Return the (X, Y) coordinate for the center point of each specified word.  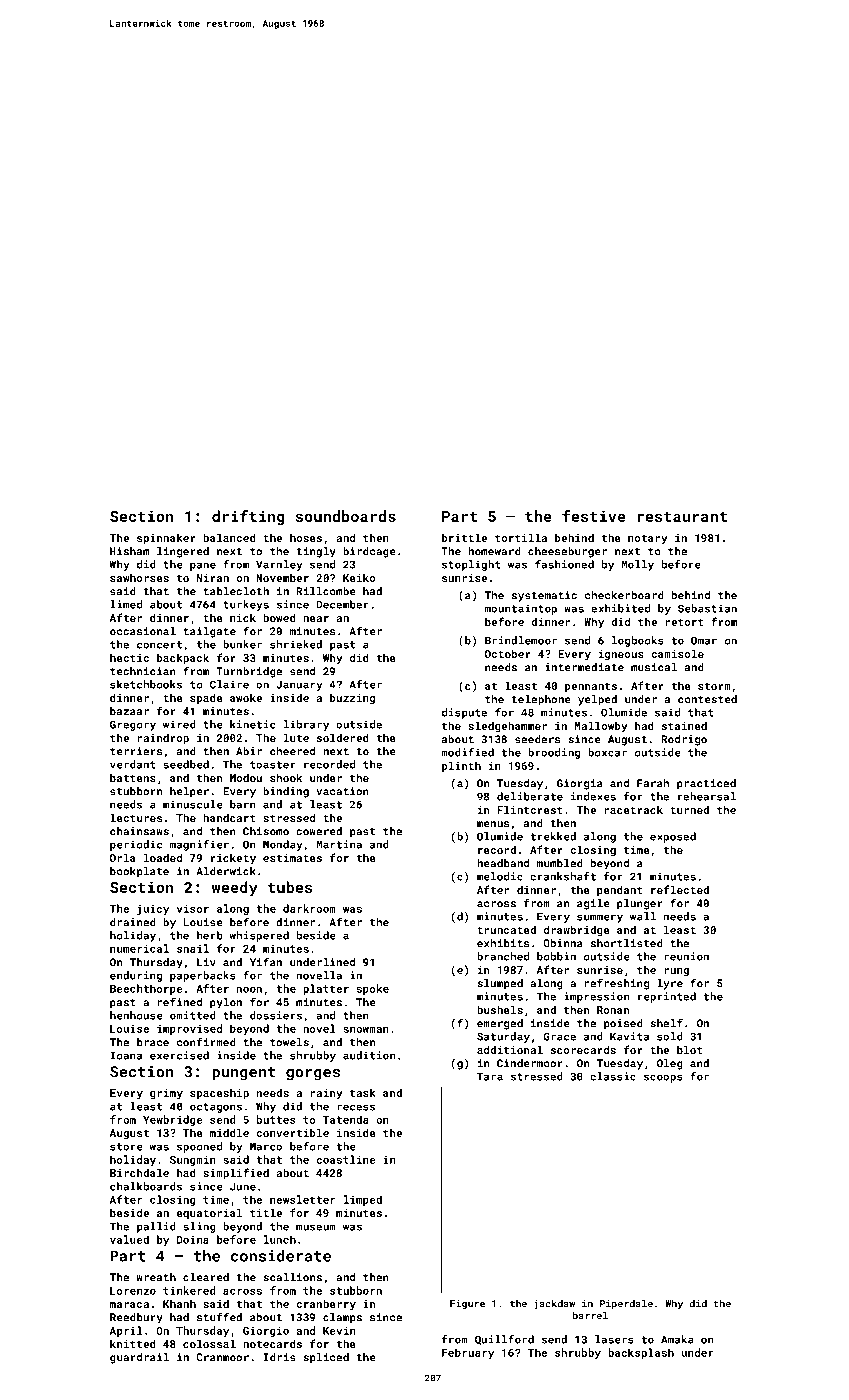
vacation (342, 791)
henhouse (136, 1015)
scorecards (583, 1049)
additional (510, 1049)
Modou (246, 777)
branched (503, 956)
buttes (276, 1119)
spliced (326, 1358)
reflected (680, 889)
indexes (593, 796)
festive (594, 516)
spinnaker (166, 538)
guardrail (139, 1358)
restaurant (682, 517)
